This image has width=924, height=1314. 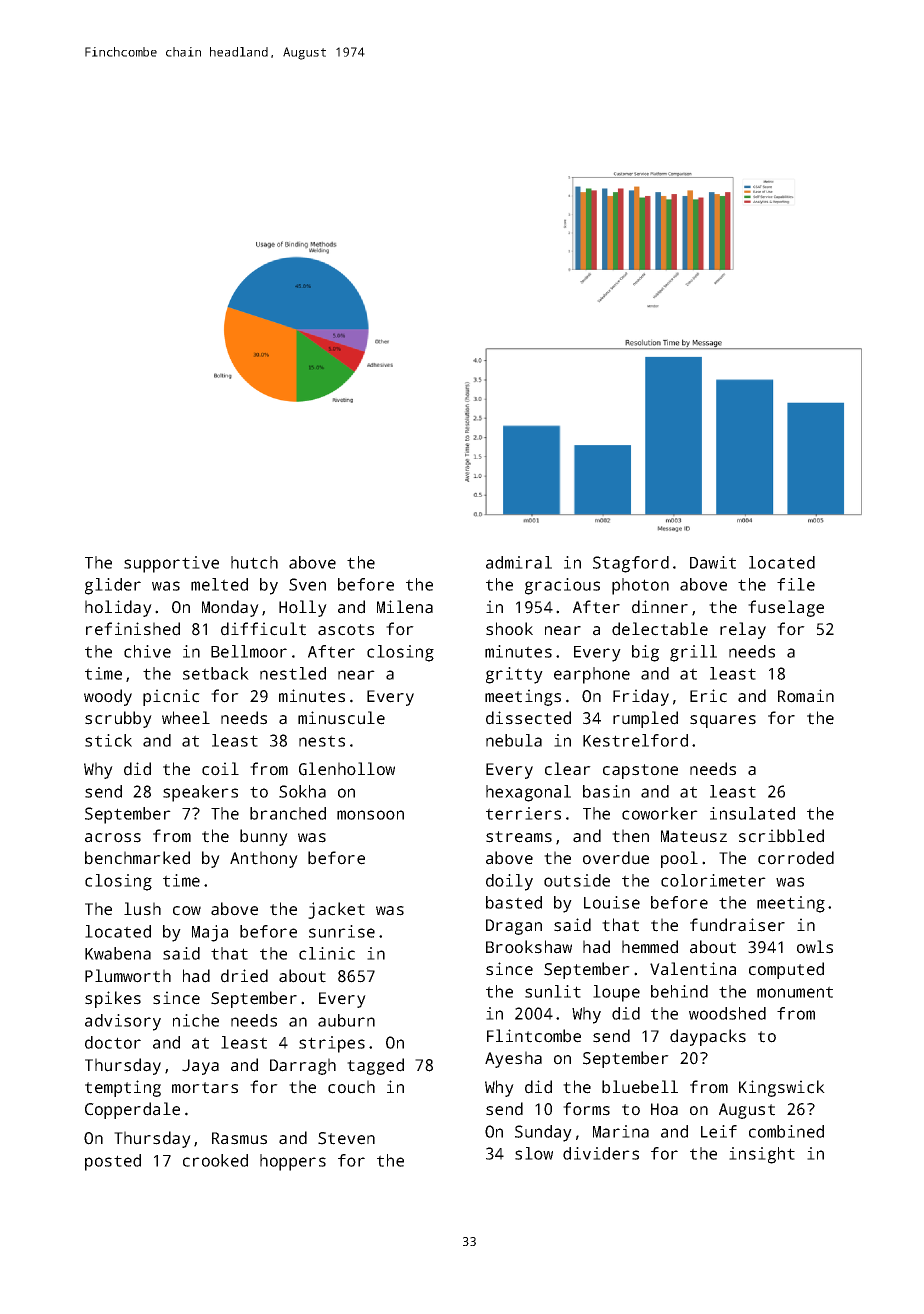 What do you see at coordinates (815, 947) in the image?
I see `owls` at bounding box center [815, 947].
